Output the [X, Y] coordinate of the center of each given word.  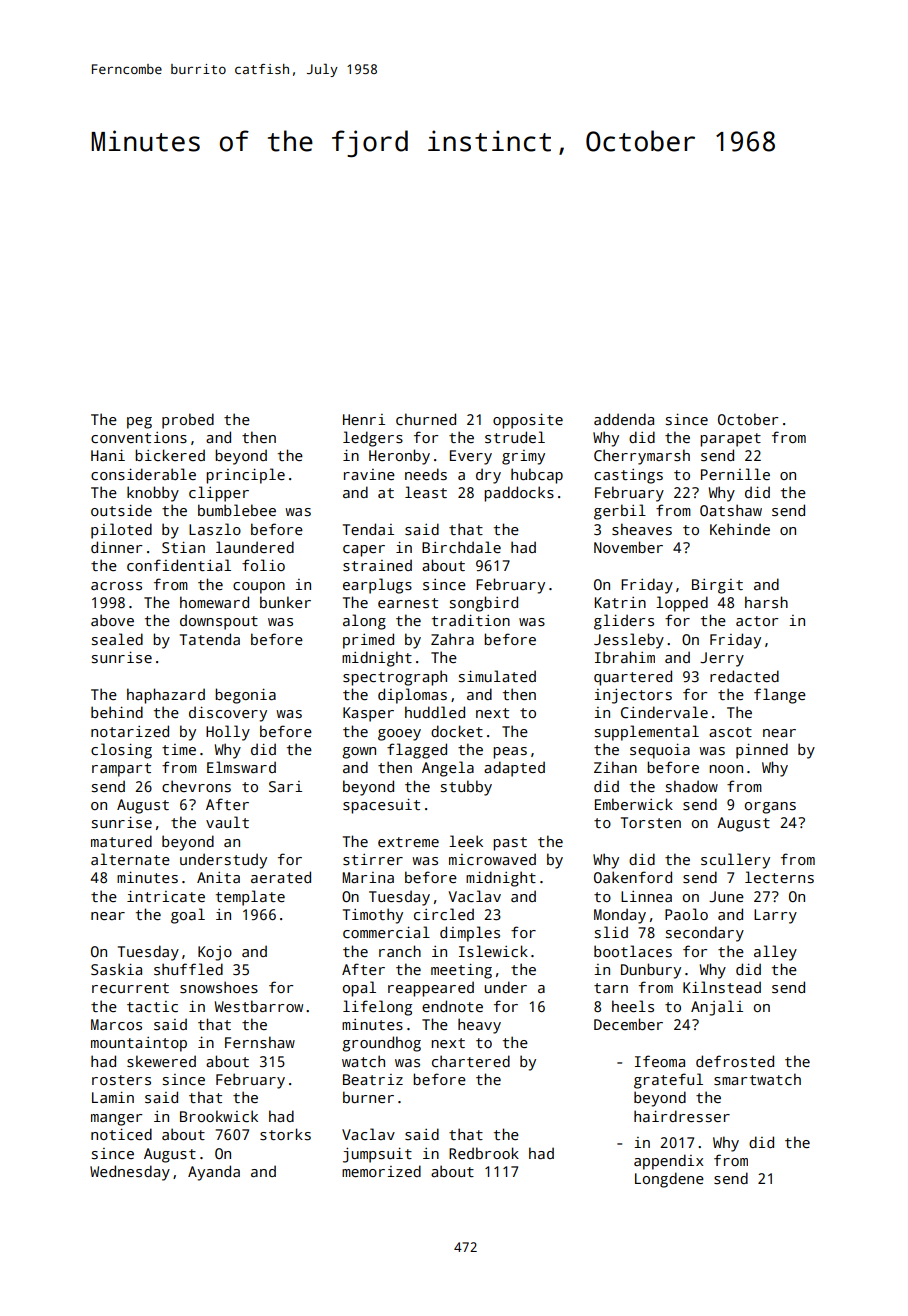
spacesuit [381, 806]
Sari [285, 786]
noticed [121, 1134]
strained [377, 565]
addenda [624, 419]
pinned [762, 751]
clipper [219, 494]
